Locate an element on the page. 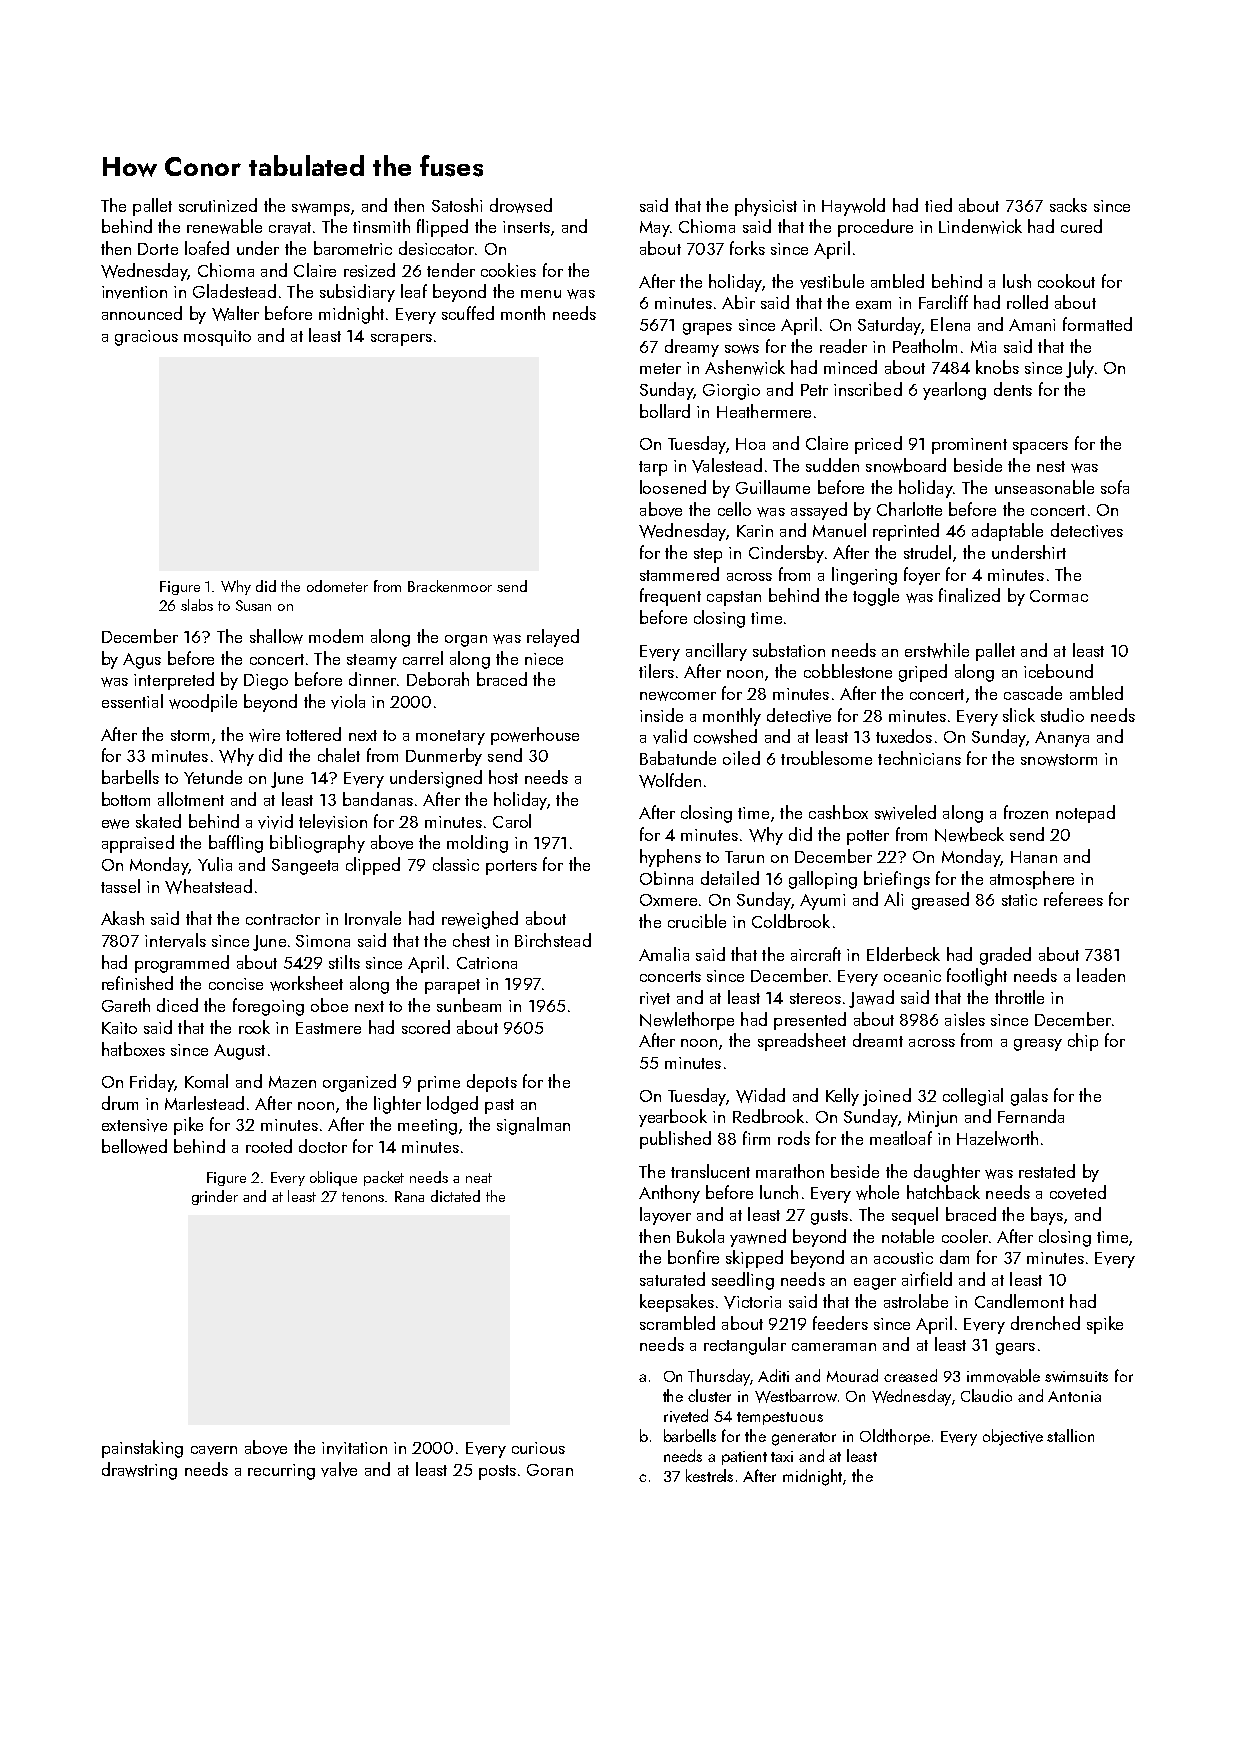 Image resolution: width=1236 pixels, height=1748 pixels. frozen is located at coordinates (1026, 812).
